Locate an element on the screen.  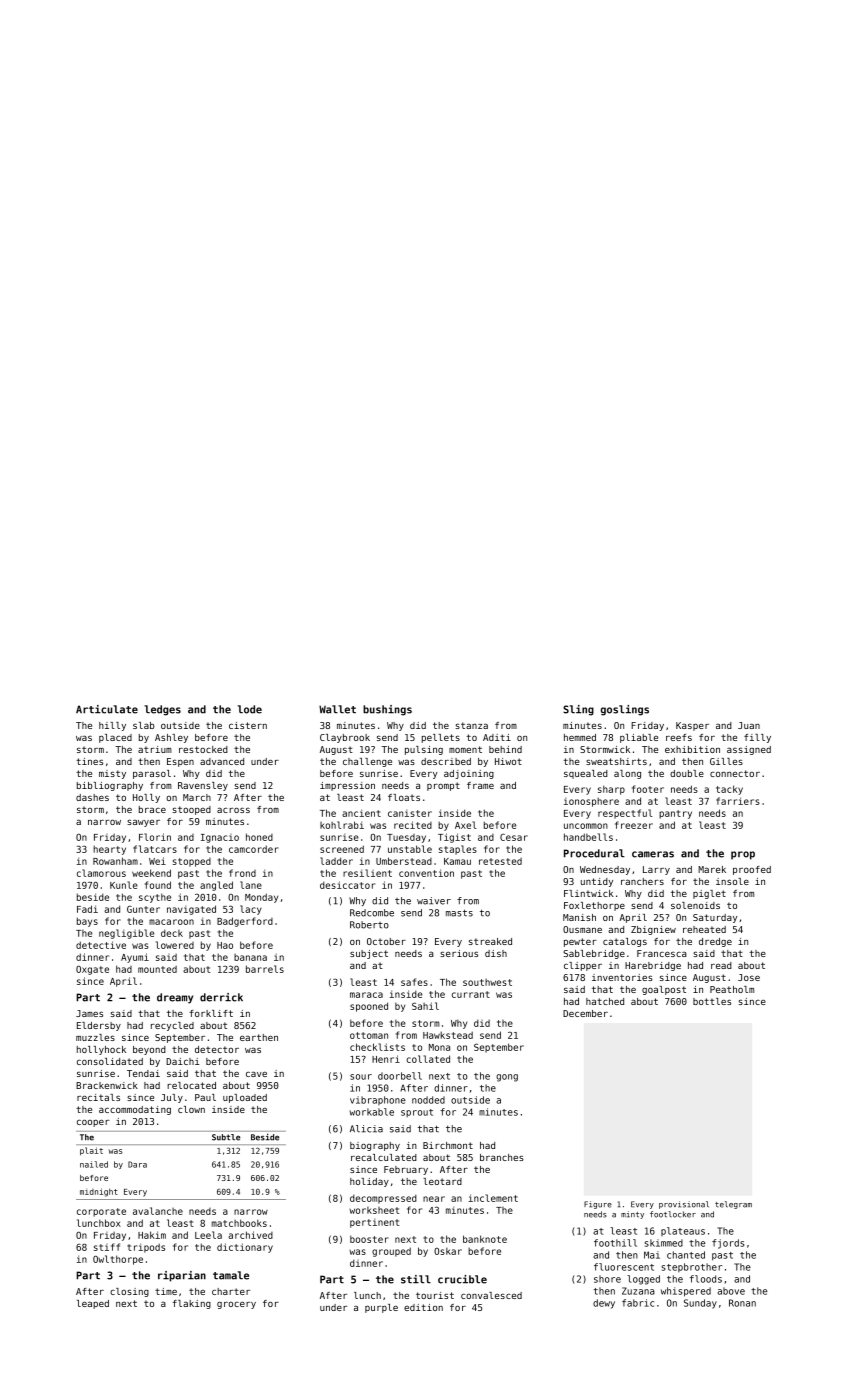
dreamy is located at coordinates (175, 998).
